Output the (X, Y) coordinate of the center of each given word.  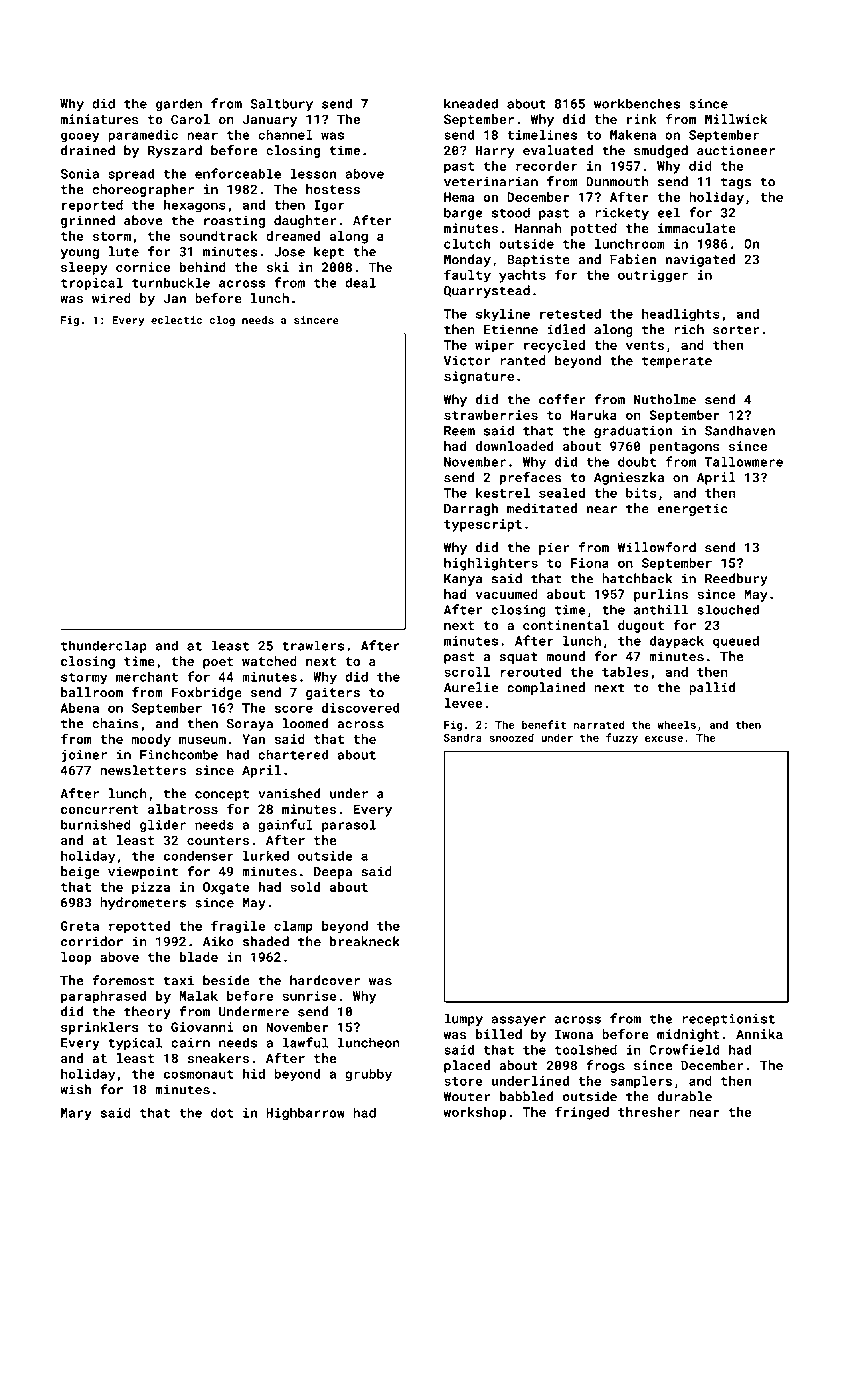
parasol (349, 825)
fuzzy (622, 738)
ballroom (92, 692)
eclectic (176, 320)
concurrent (100, 809)
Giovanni (202, 1027)
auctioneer (736, 150)
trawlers (313, 645)
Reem (459, 431)
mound (566, 656)
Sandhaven (740, 430)
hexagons (195, 206)
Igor (329, 206)
